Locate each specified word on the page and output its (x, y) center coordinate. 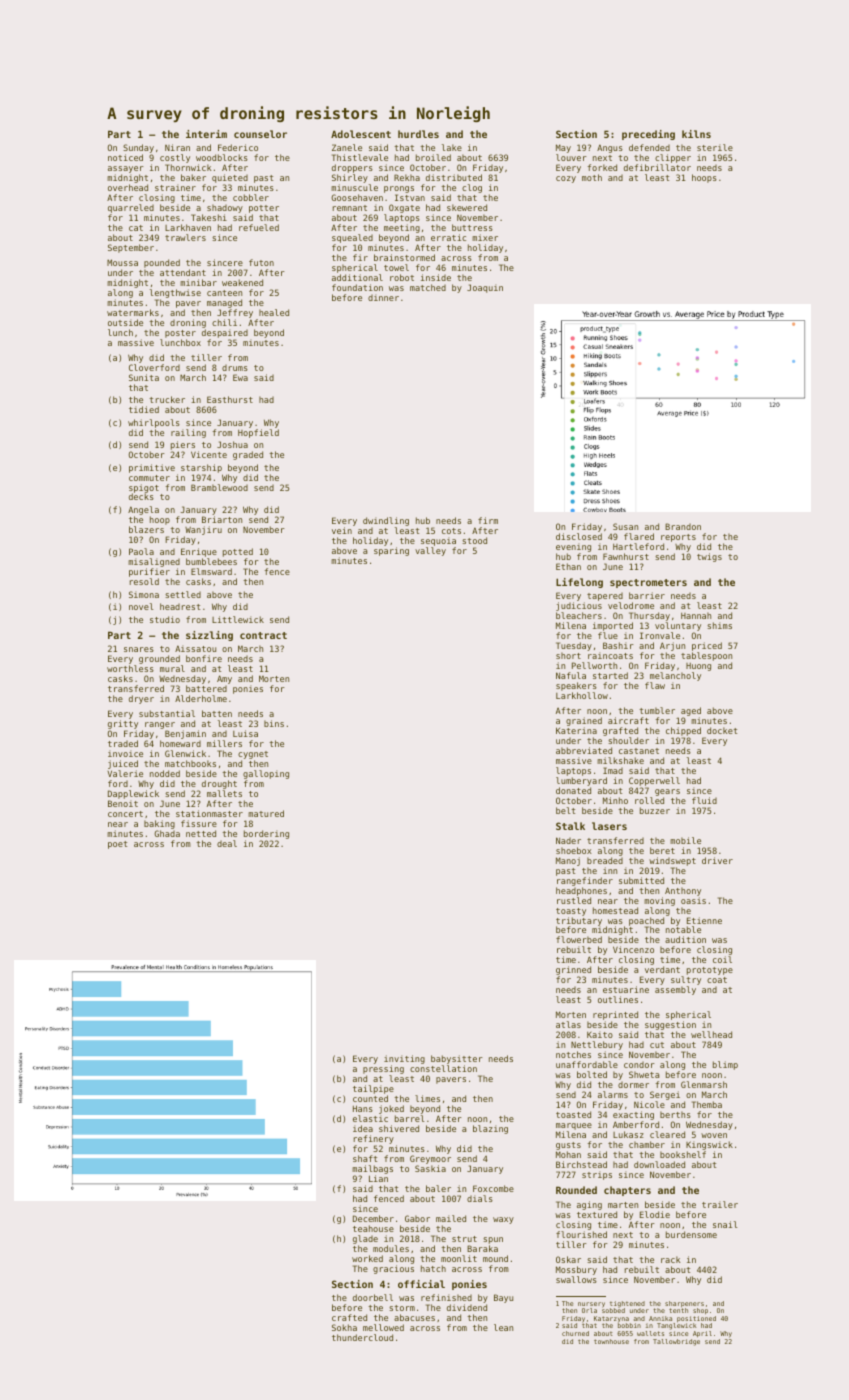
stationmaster (209, 813)
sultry (686, 981)
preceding (648, 135)
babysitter (457, 1059)
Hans (363, 1108)
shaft (365, 1158)
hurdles (418, 134)
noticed (125, 157)
